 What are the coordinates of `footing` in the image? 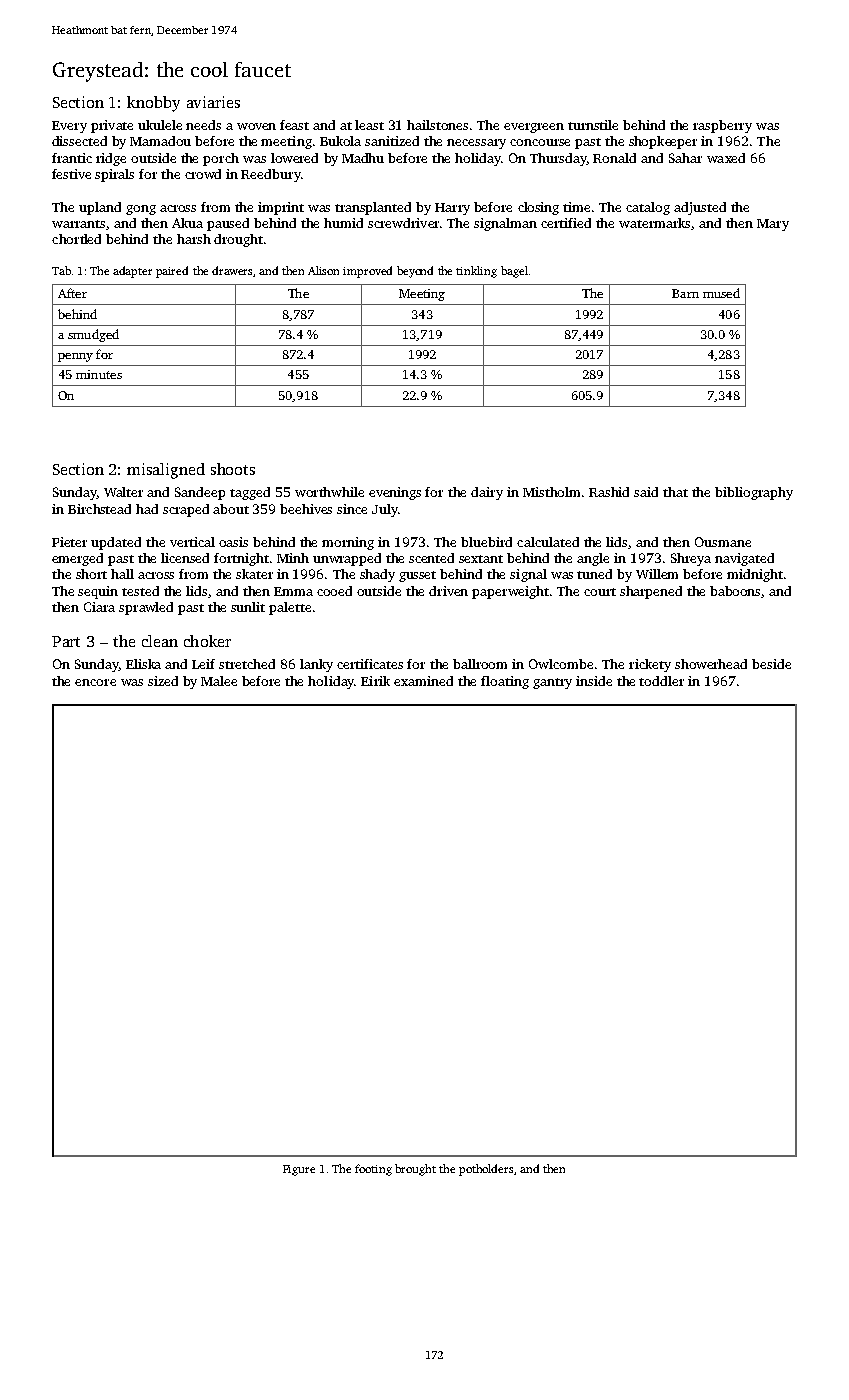 It's located at (373, 1170).
